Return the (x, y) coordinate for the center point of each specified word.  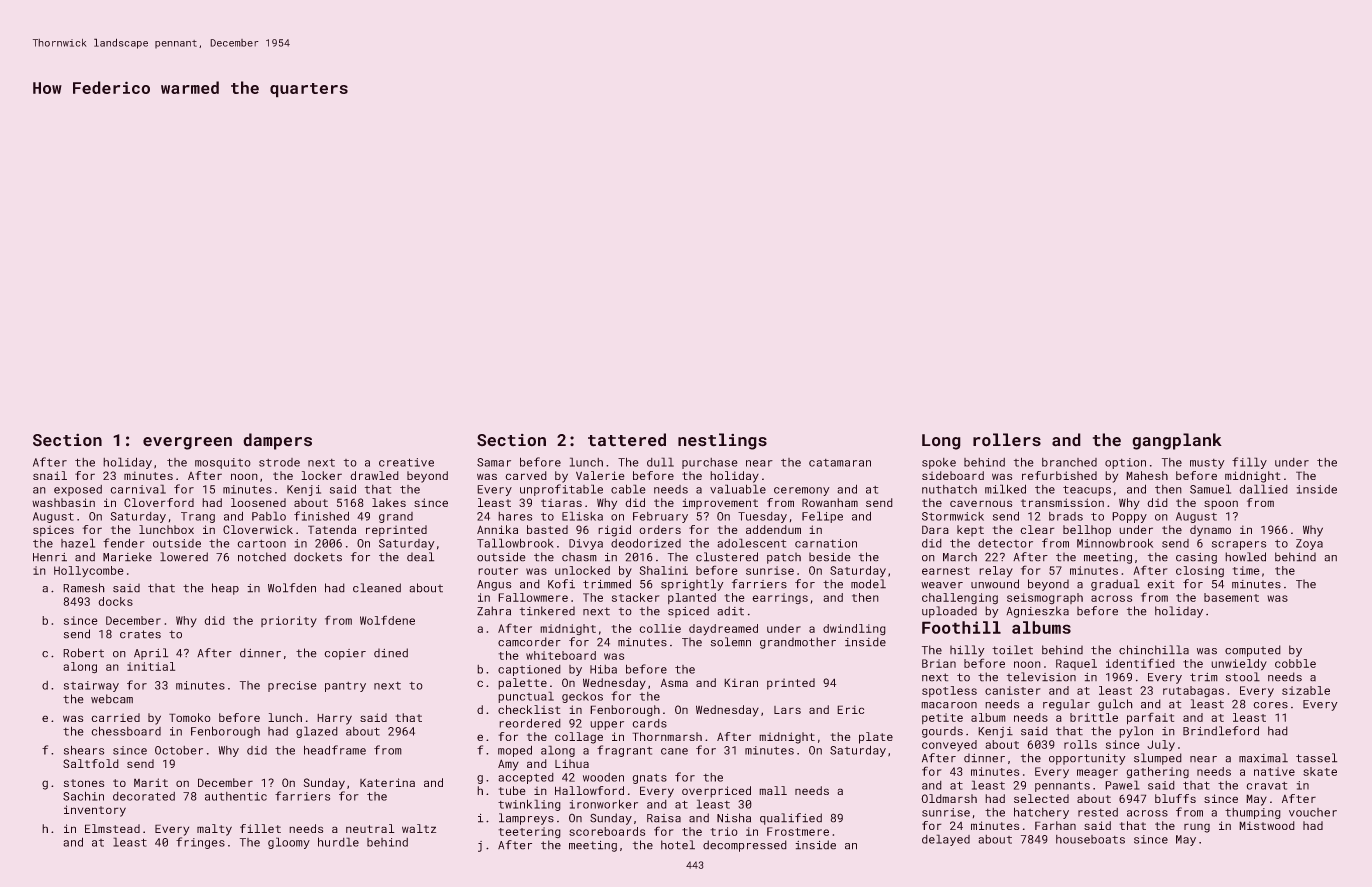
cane (674, 751)
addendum (773, 529)
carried (116, 717)
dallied (1263, 489)
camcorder (529, 641)
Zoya (1309, 544)
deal (420, 556)
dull (660, 462)
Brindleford (1221, 730)
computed (1252, 651)
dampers (278, 441)
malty (214, 830)
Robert (84, 652)
